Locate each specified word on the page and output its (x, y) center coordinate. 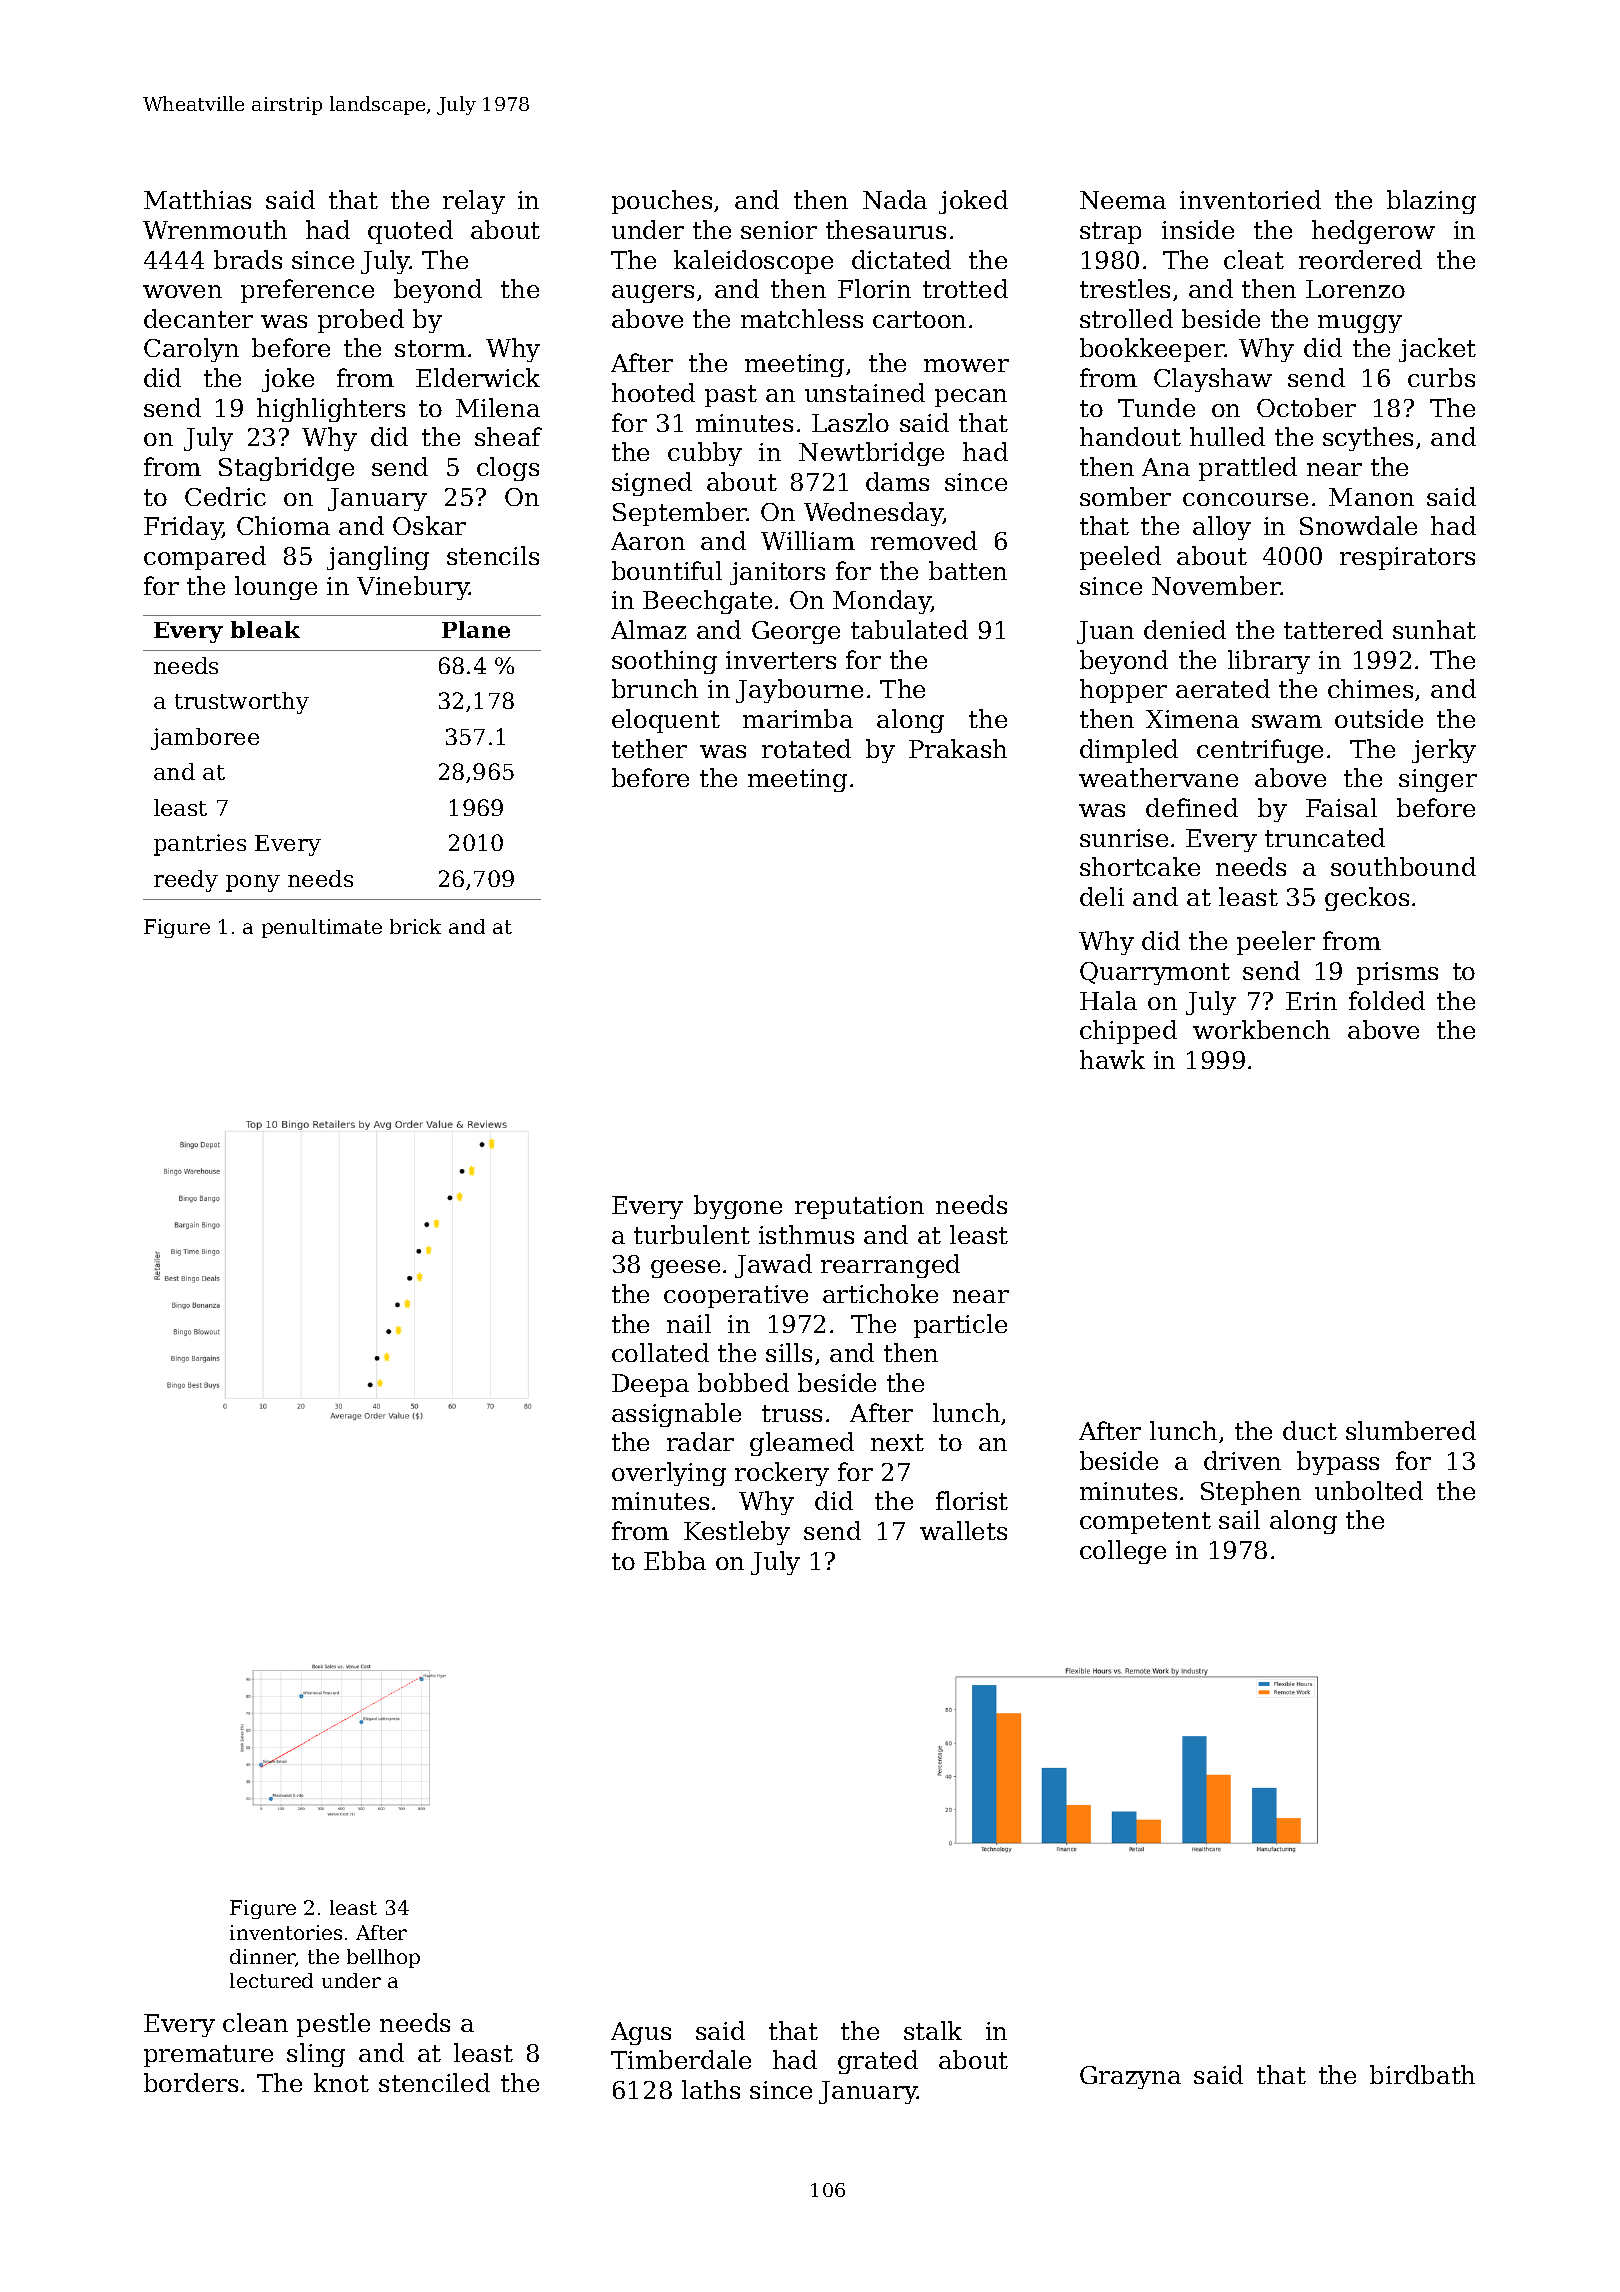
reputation (859, 1207)
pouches (662, 202)
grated (878, 2062)
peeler (1276, 943)
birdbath (1422, 2074)
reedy (186, 881)
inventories (286, 1932)
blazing (1431, 202)
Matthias (197, 199)
